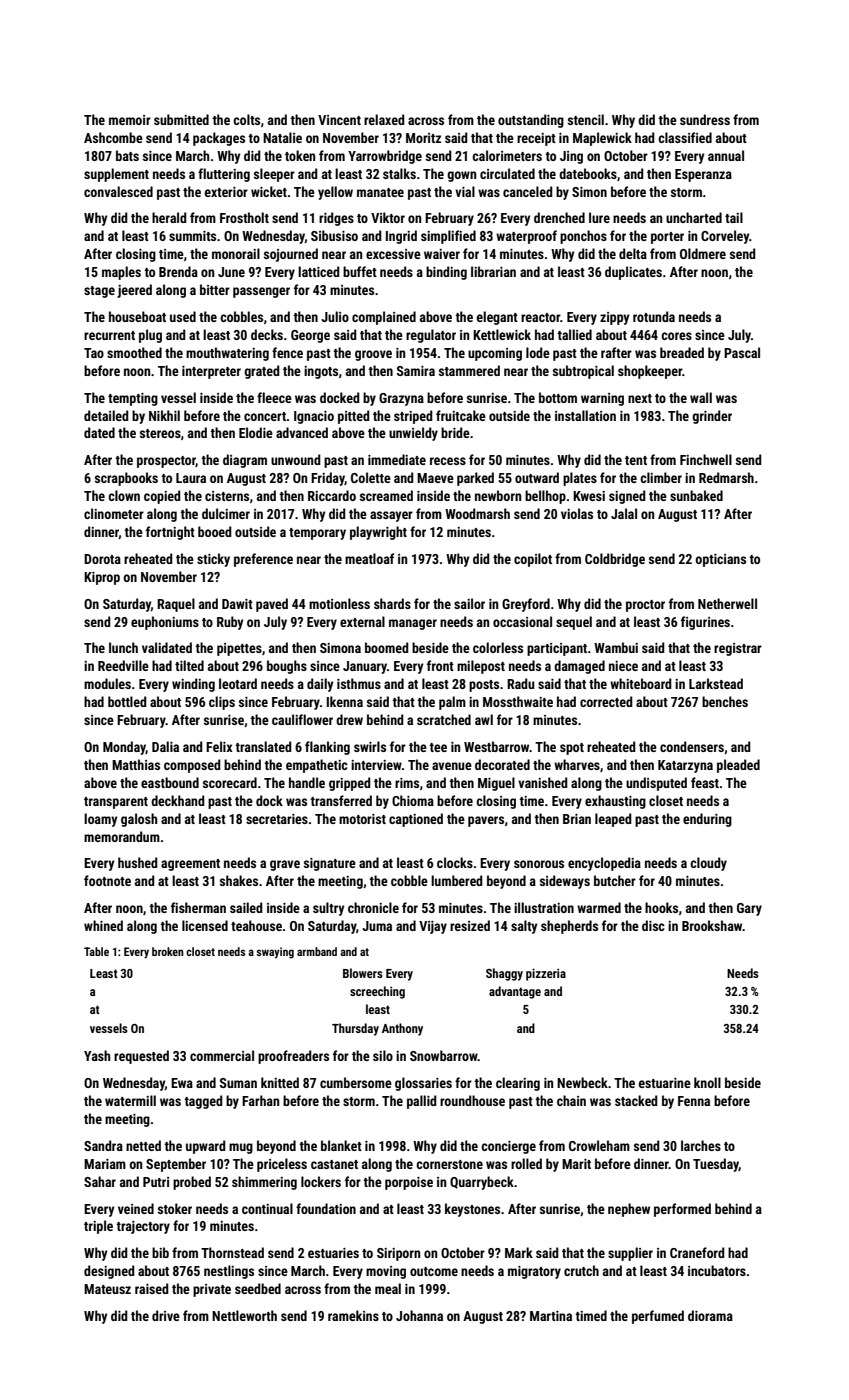 This screenshot has height=1400, width=849. I want to click on eastbound, so click(170, 782).
